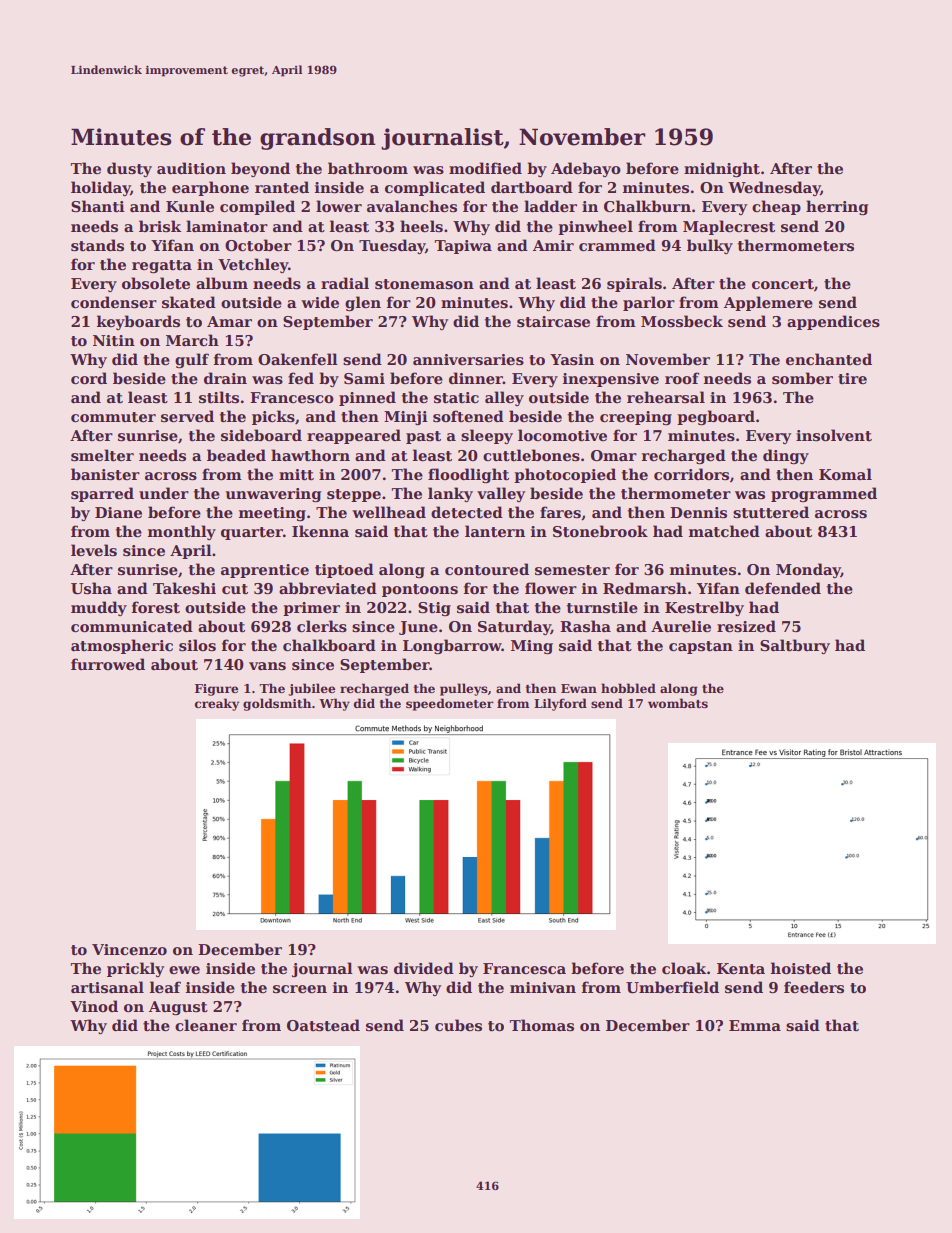 Image resolution: width=952 pixels, height=1233 pixels. Describe the element at coordinates (824, 494) in the screenshot. I see `programmed` at that location.
